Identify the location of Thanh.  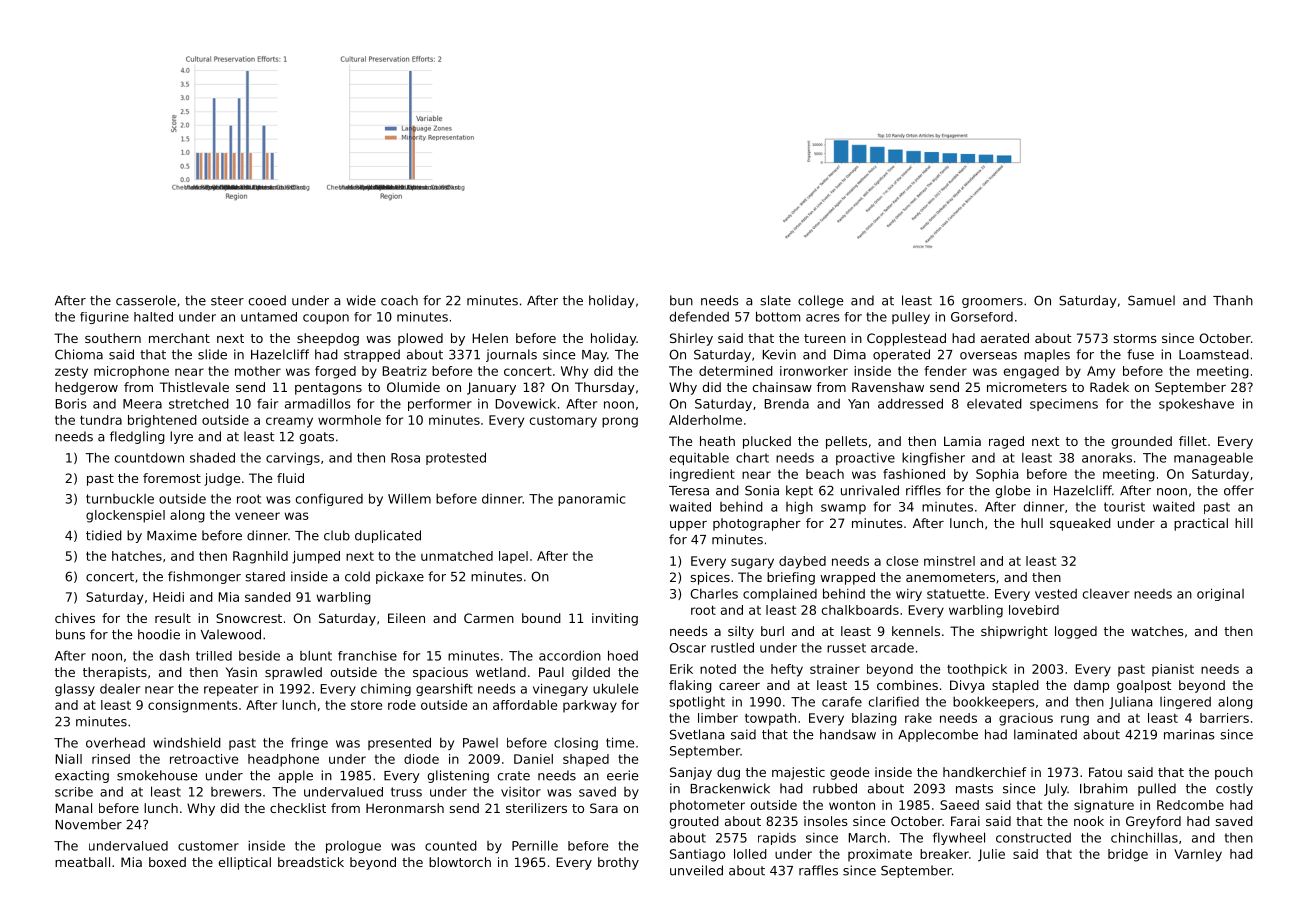
(1233, 300).
